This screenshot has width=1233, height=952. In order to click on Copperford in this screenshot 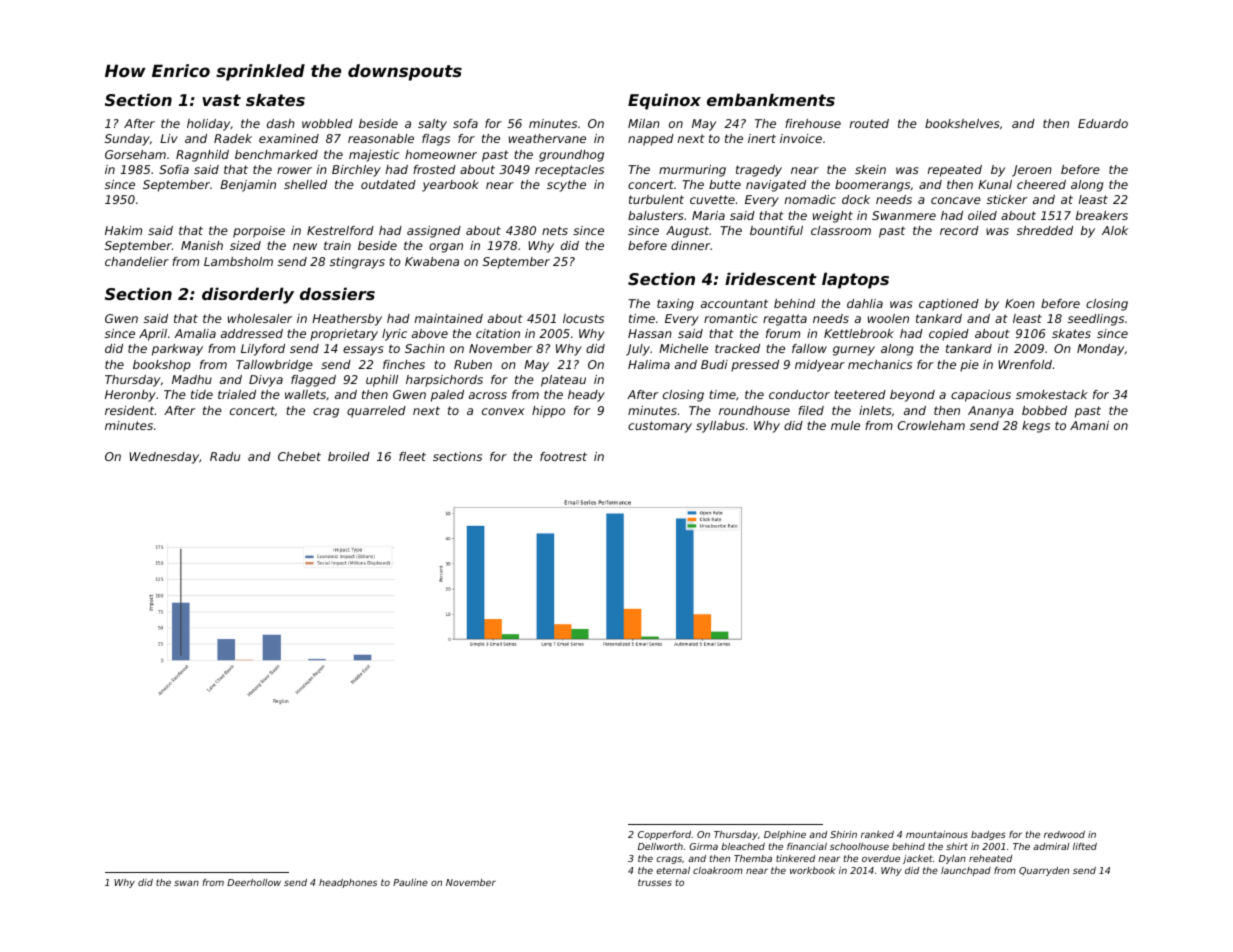, I will do `click(664, 835)`.
